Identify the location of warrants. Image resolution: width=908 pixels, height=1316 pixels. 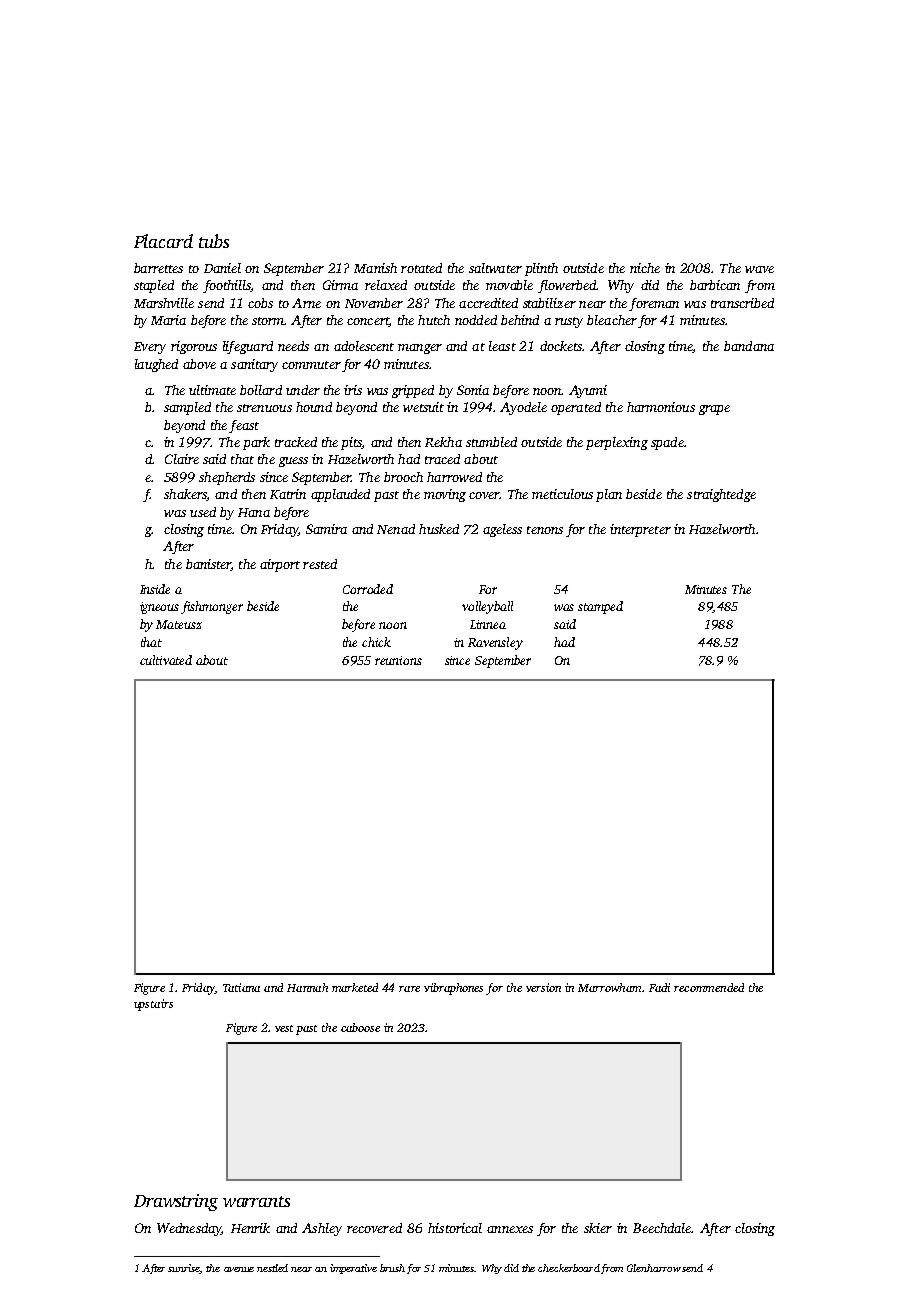
(256, 1201).
